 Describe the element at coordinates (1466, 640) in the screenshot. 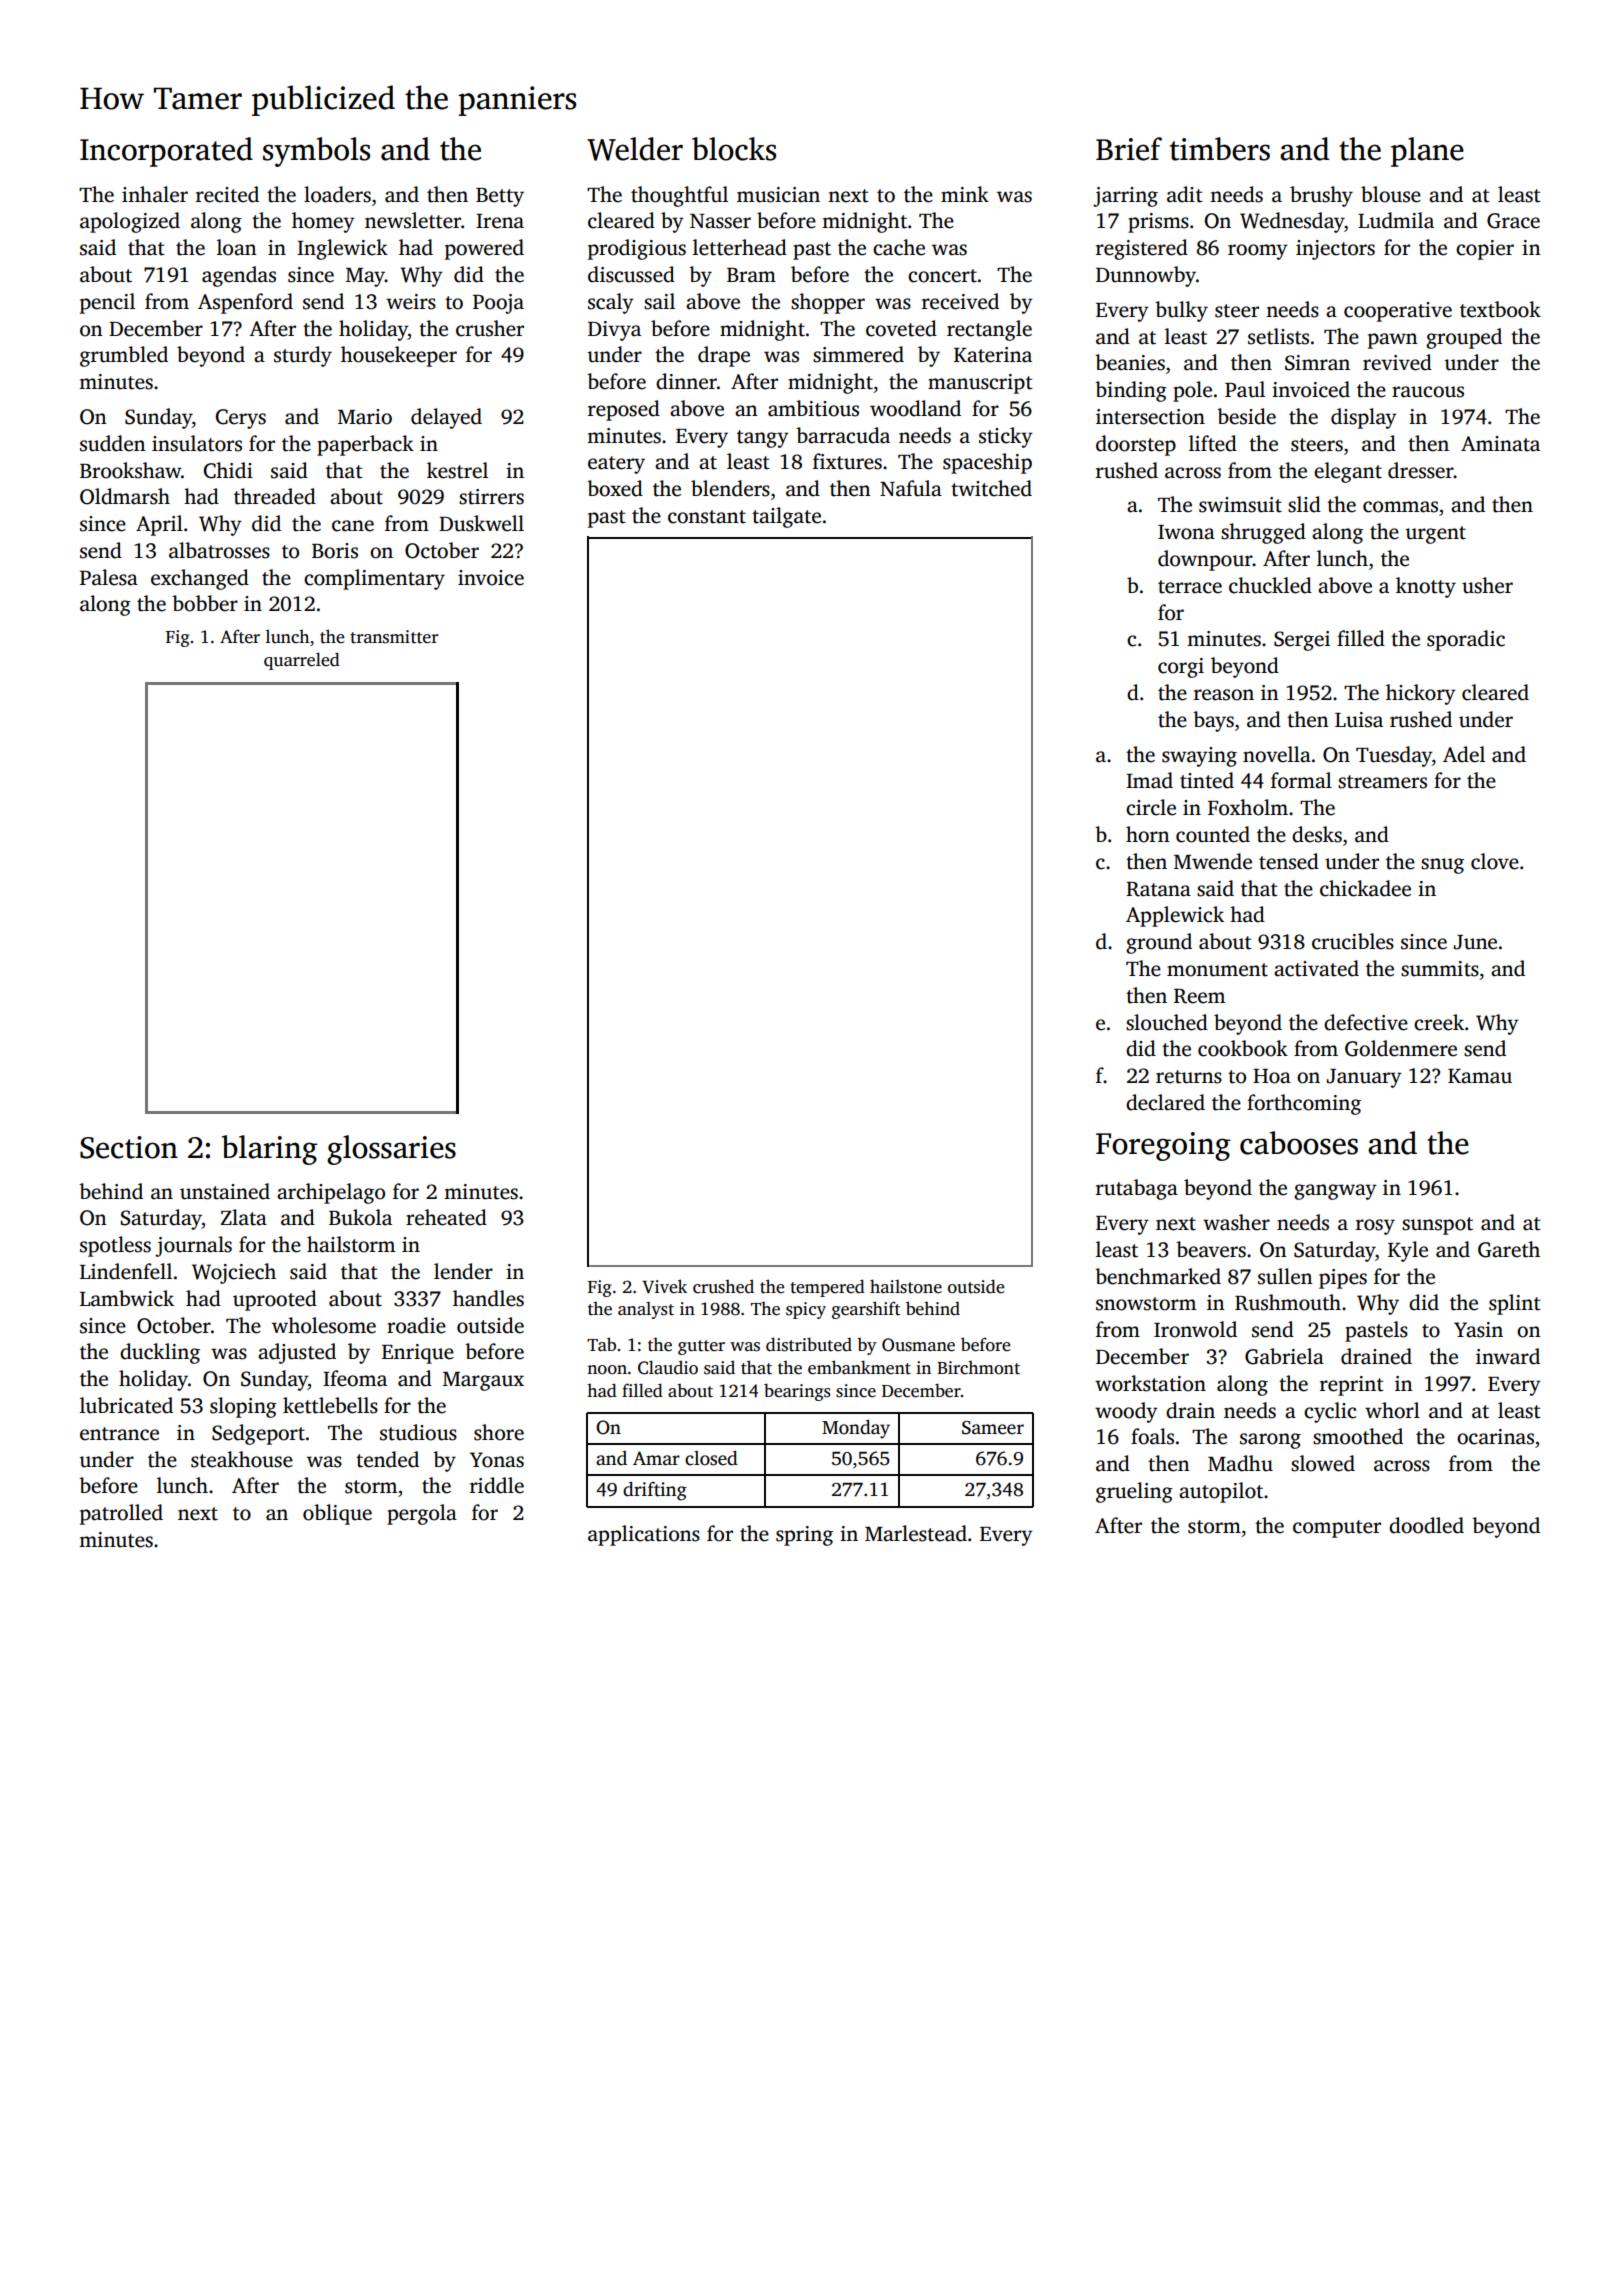

I see `sporadic` at that location.
